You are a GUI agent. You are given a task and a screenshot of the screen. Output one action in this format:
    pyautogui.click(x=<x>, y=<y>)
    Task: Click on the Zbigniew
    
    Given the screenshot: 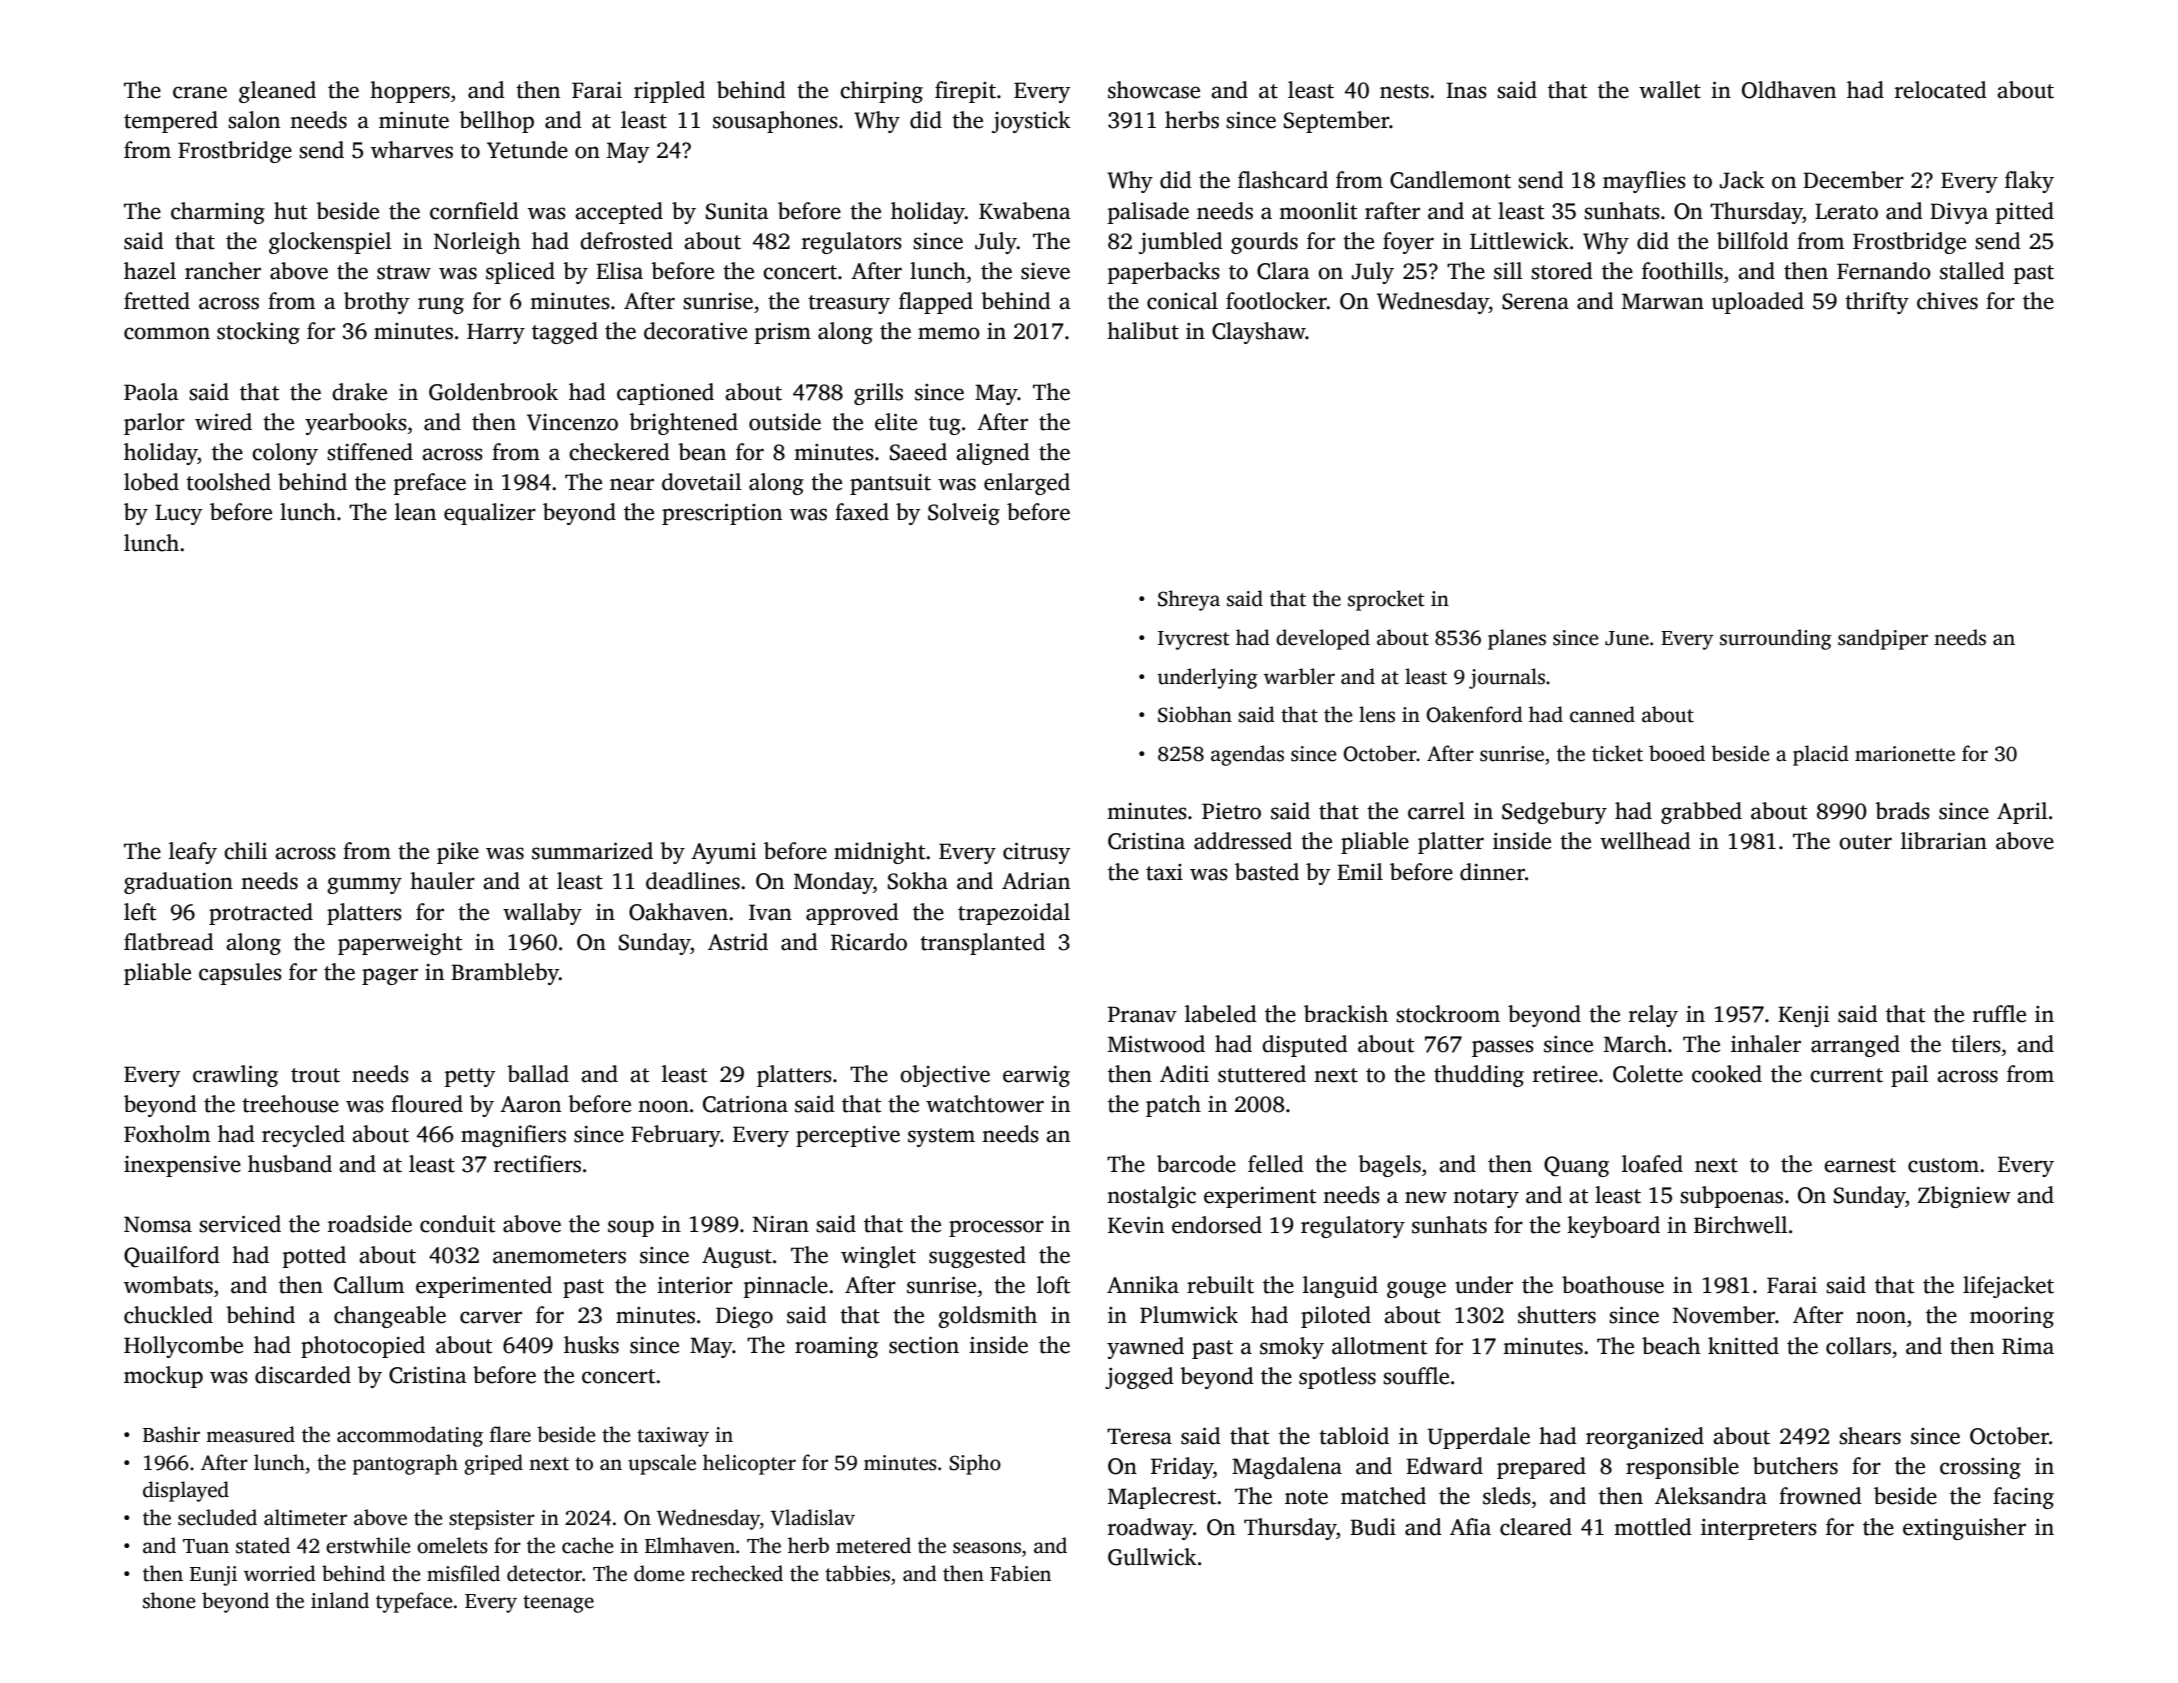 What is the action you would take?
    pyautogui.click(x=1964, y=1197)
